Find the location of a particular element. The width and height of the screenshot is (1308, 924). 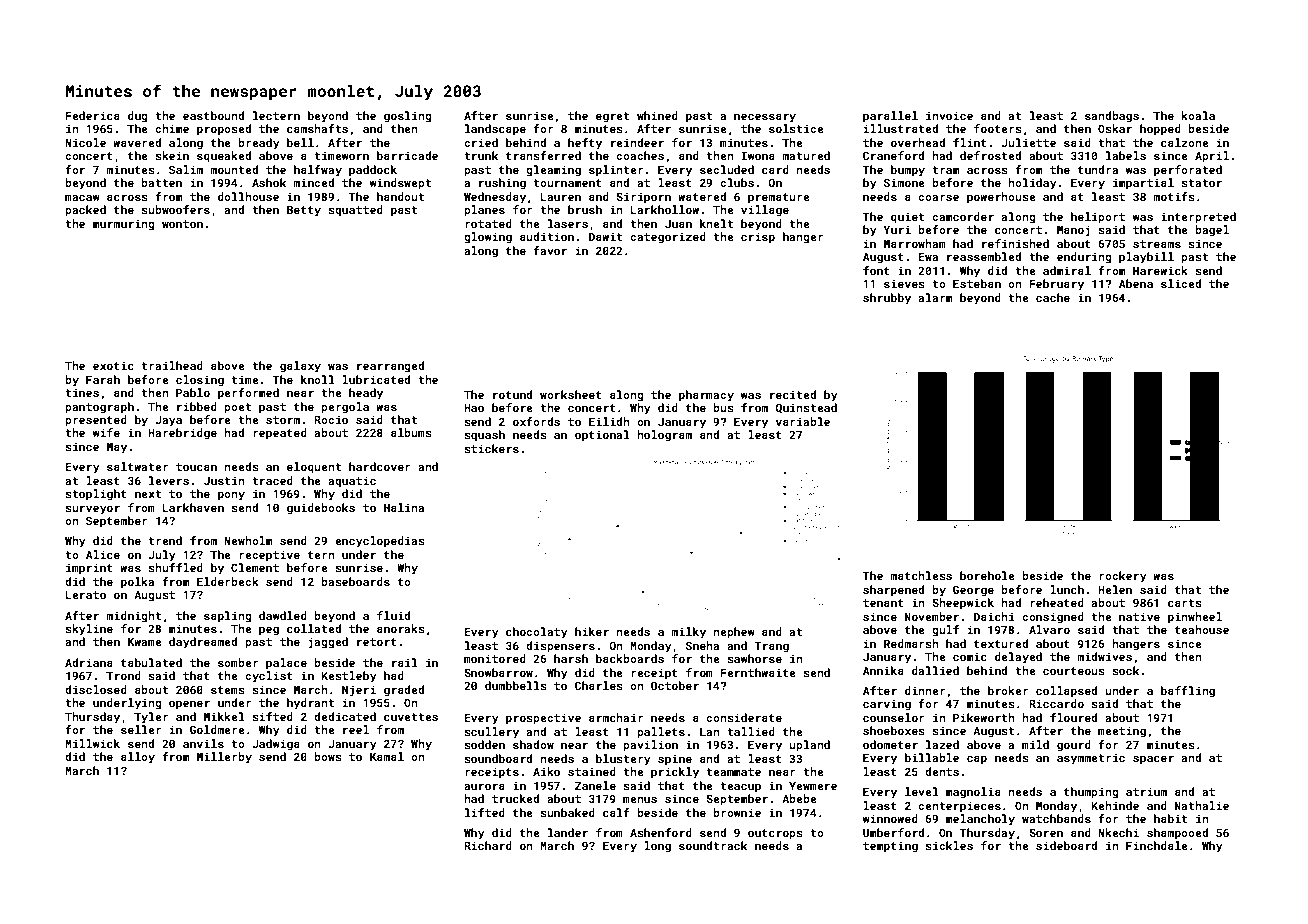

galaxy is located at coordinates (300, 367).
